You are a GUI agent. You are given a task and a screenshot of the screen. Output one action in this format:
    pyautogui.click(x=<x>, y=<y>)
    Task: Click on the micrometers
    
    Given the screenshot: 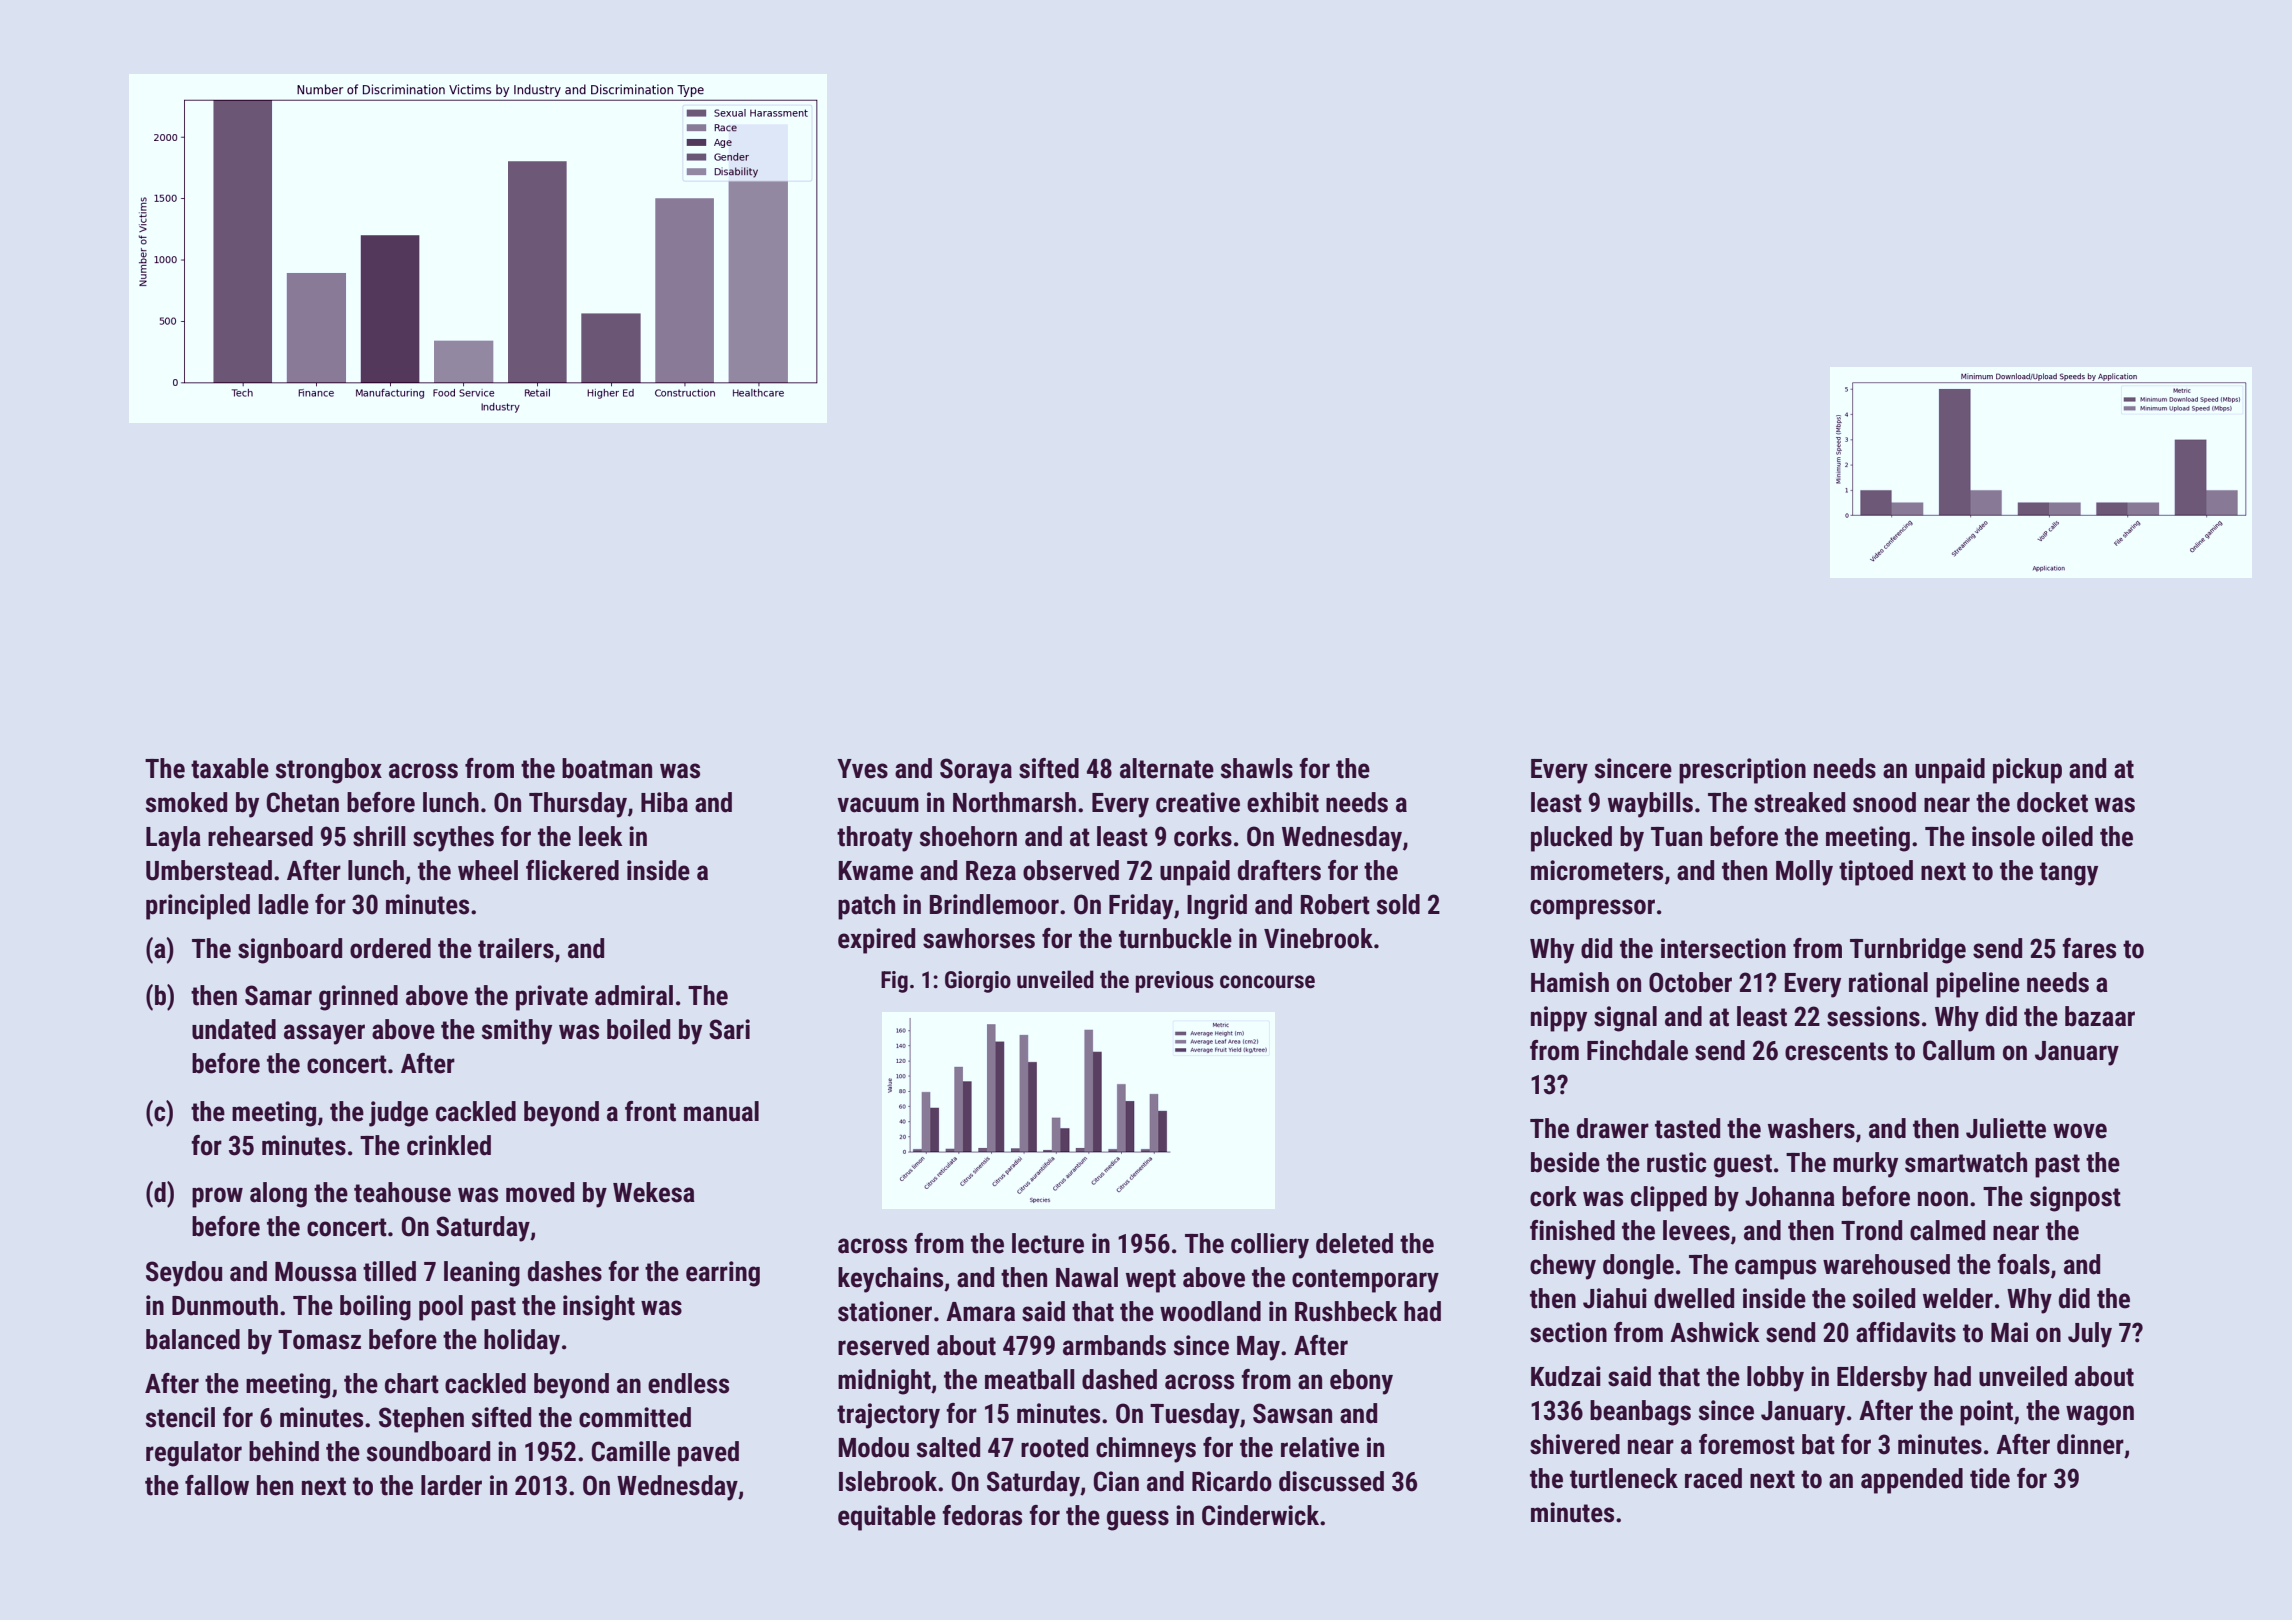 What is the action you would take?
    pyautogui.click(x=1597, y=870)
